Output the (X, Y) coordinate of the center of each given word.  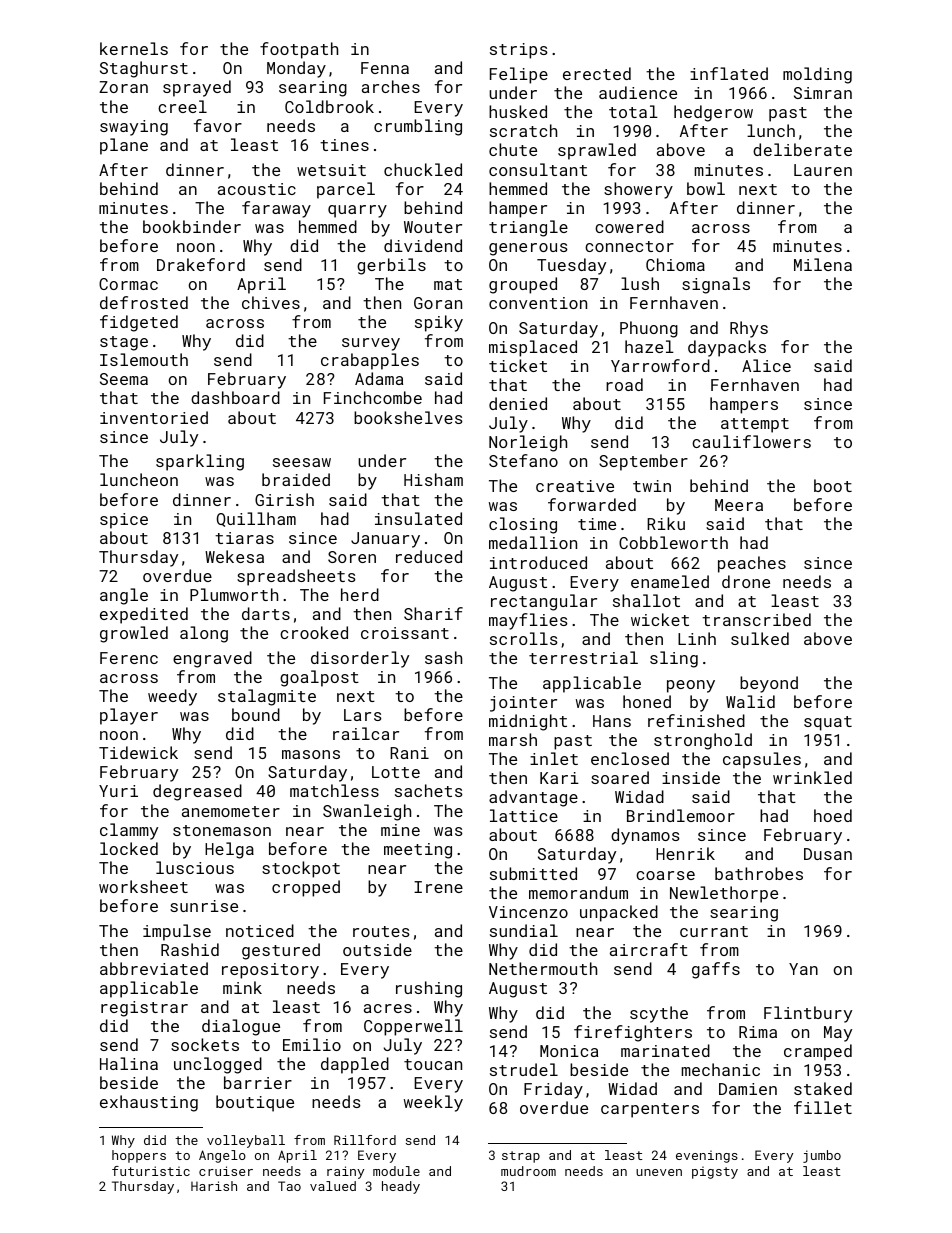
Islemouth (144, 359)
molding (817, 75)
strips (519, 51)
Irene (438, 887)
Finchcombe (373, 397)
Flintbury (808, 1014)
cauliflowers (751, 441)
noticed (260, 930)
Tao (289, 1186)
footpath (299, 50)
